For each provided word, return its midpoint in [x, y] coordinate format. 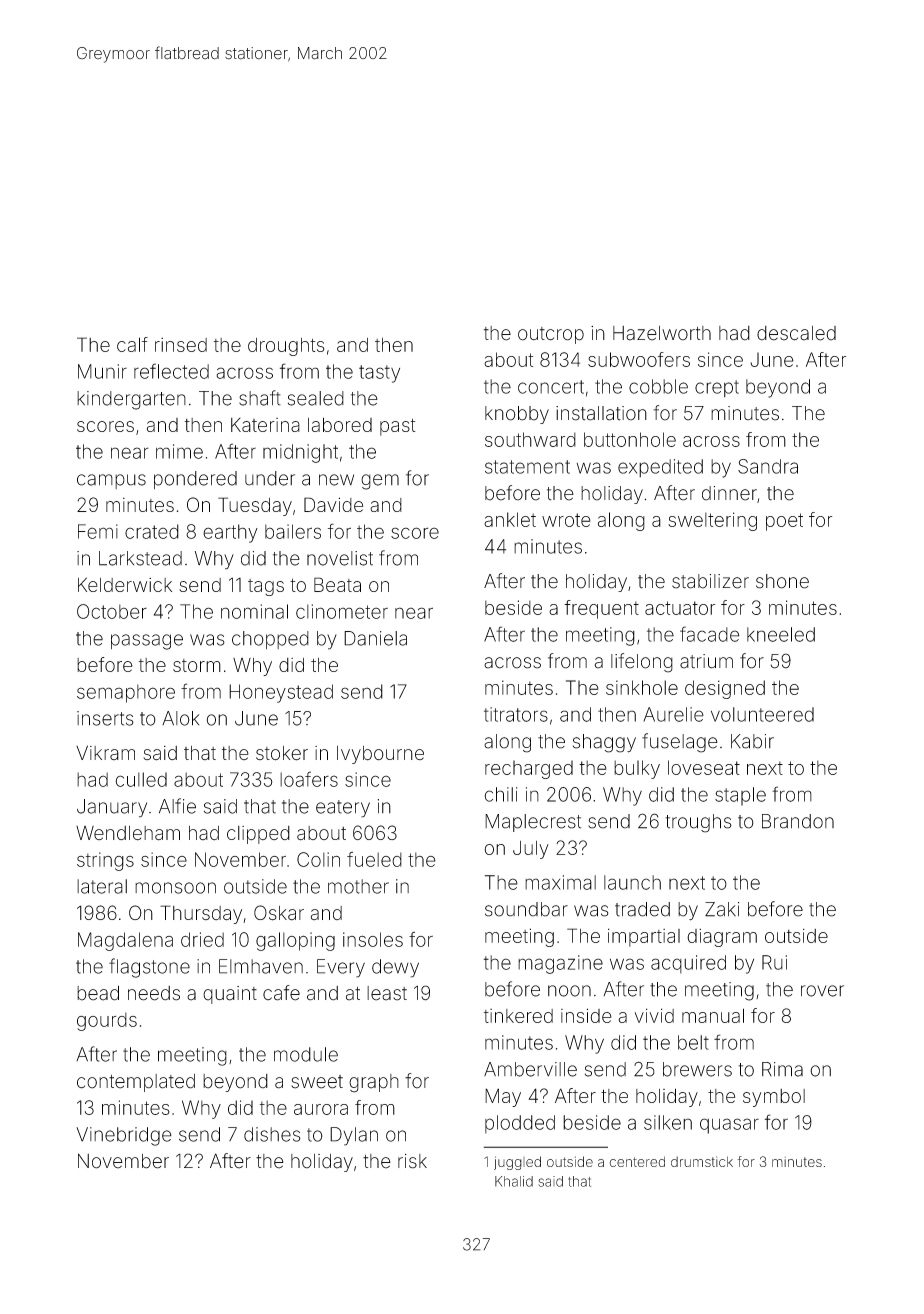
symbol [774, 1098]
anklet [510, 519]
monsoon [175, 888]
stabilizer [710, 581]
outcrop [551, 335]
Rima [782, 1069]
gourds [107, 1021]
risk [412, 1161]
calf [132, 344]
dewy [395, 968]
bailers [293, 531]
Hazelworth [662, 333]
